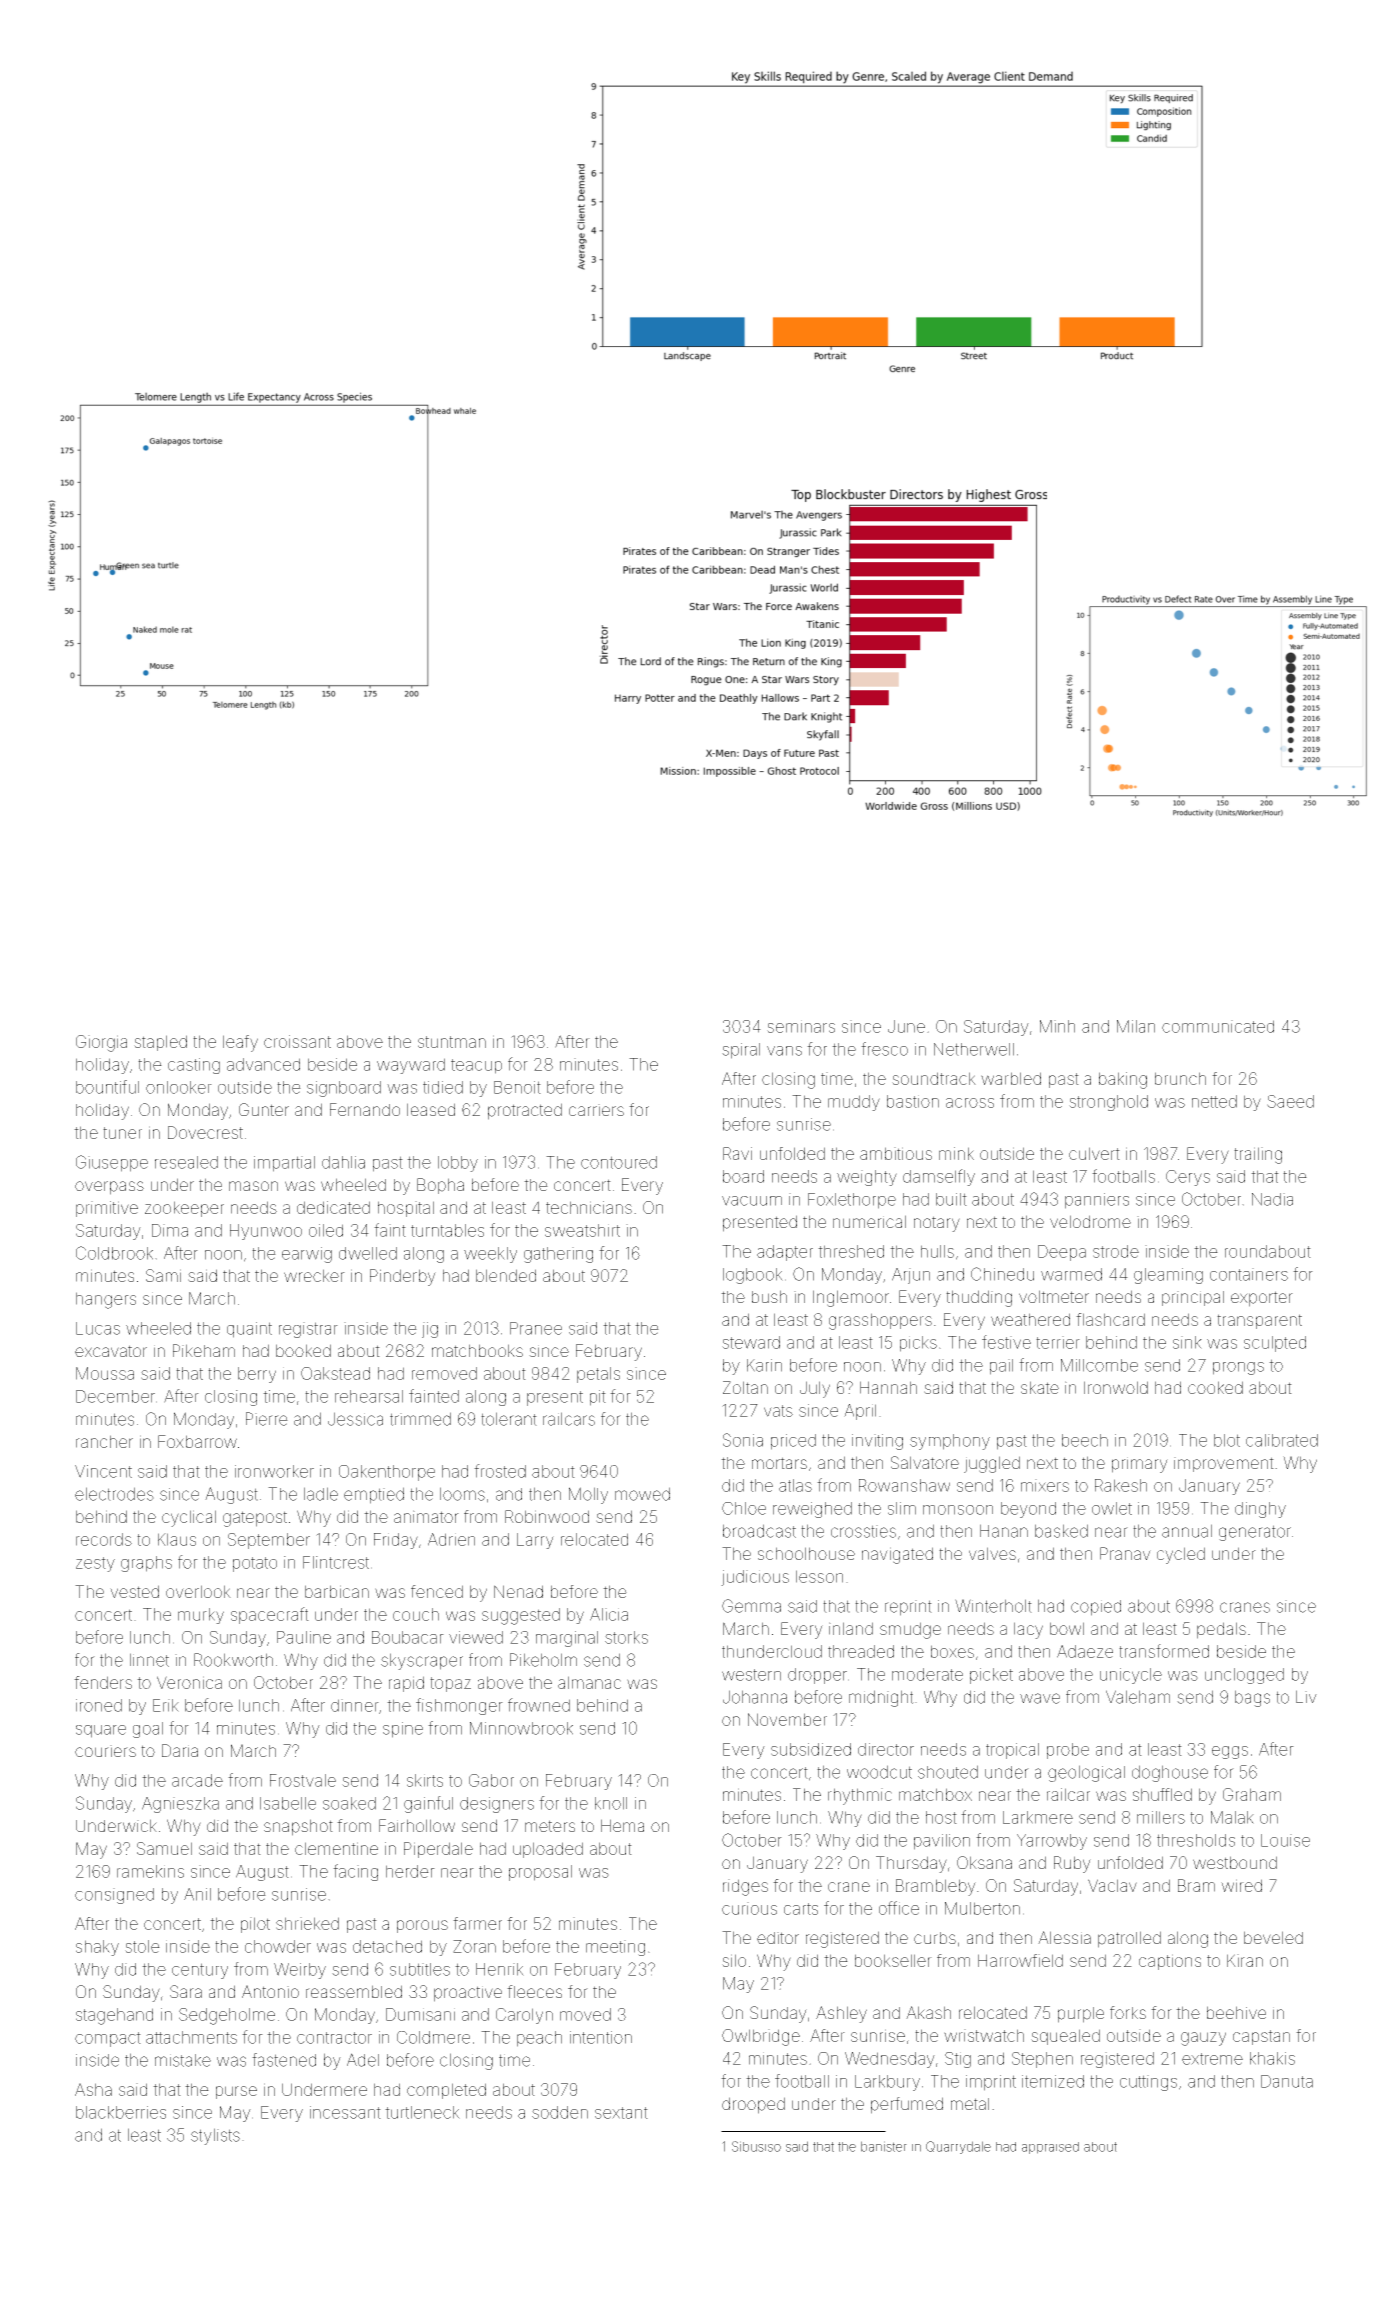 The width and height of the page is (1394, 2297). What do you see at coordinates (778, 1938) in the page?
I see `editor` at bounding box center [778, 1938].
